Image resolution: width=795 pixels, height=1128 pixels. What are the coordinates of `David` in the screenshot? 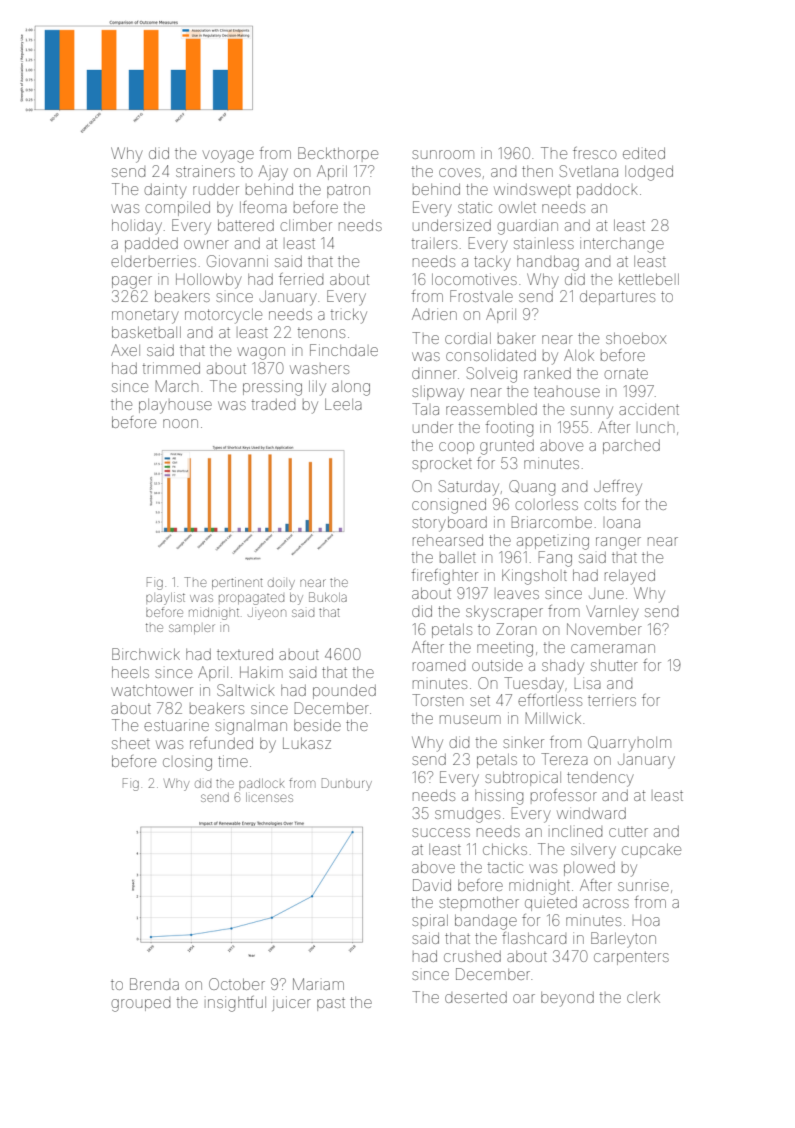 It's located at (432, 885).
